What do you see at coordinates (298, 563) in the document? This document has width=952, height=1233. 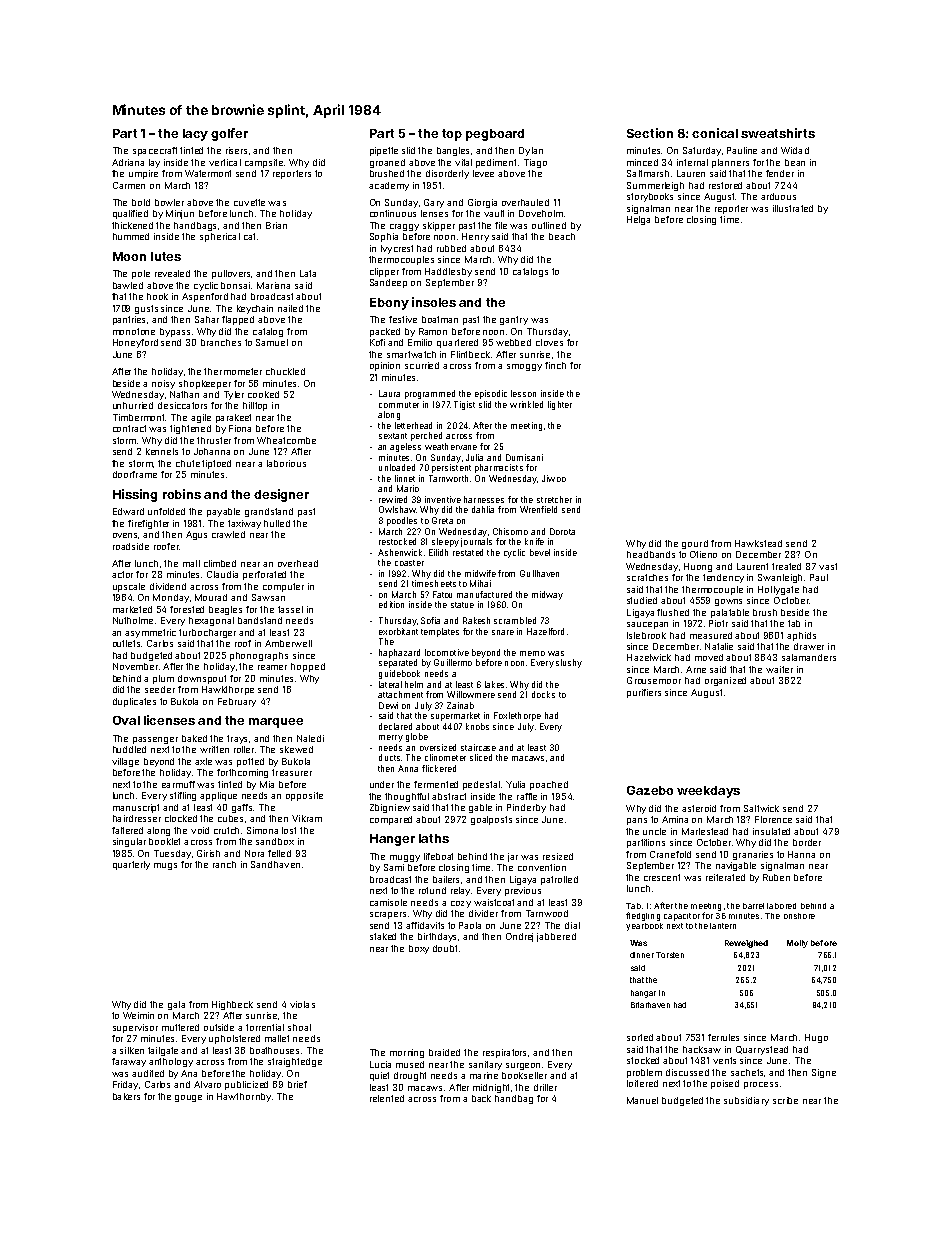 I see `overhead` at bounding box center [298, 563].
